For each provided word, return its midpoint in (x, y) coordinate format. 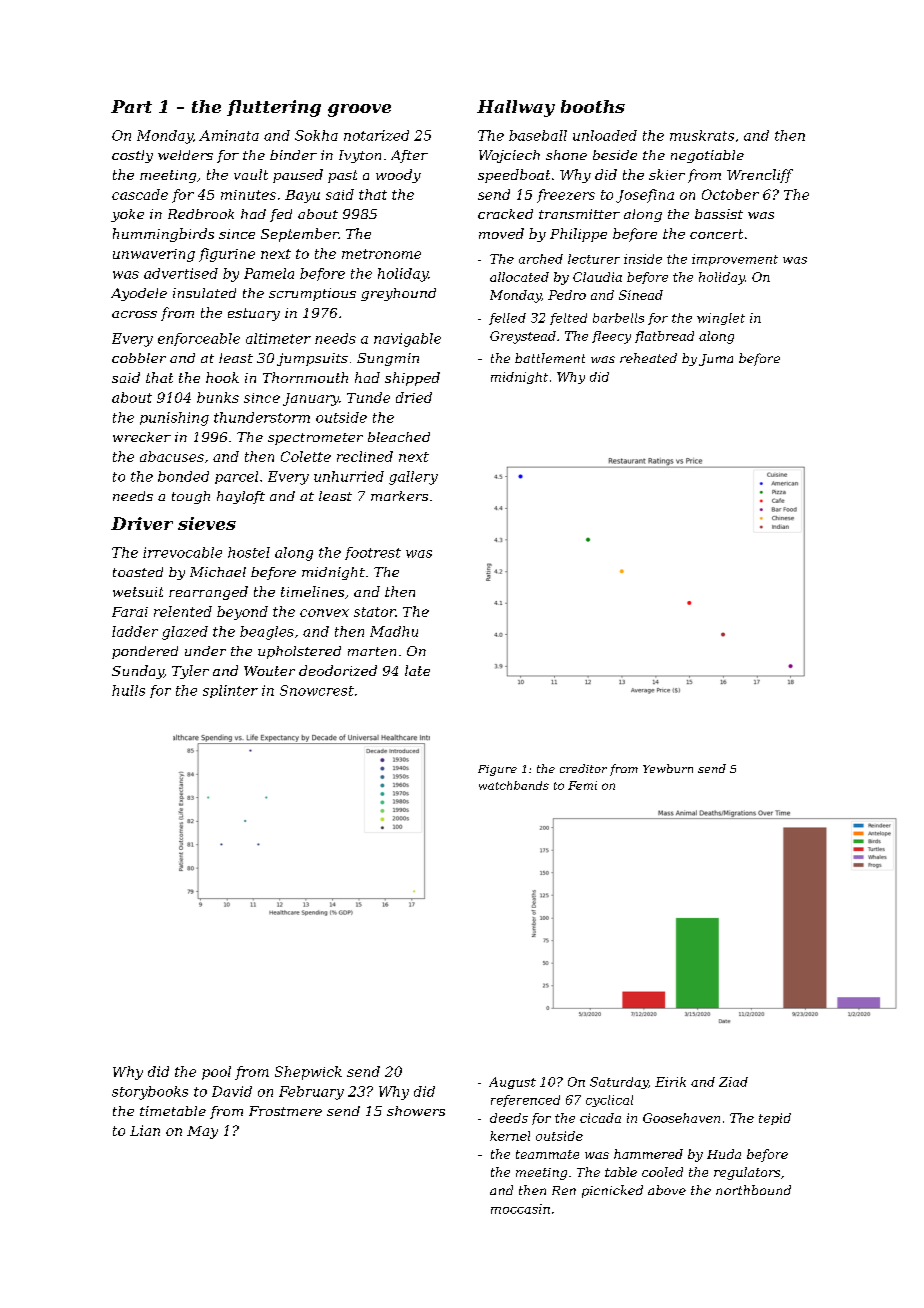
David (232, 1091)
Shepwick (308, 1073)
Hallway (516, 108)
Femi (582, 785)
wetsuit (138, 592)
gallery (413, 478)
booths (593, 106)
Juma (716, 360)
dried (414, 397)
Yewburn (668, 768)
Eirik (670, 1082)
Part (131, 106)
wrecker (142, 437)
